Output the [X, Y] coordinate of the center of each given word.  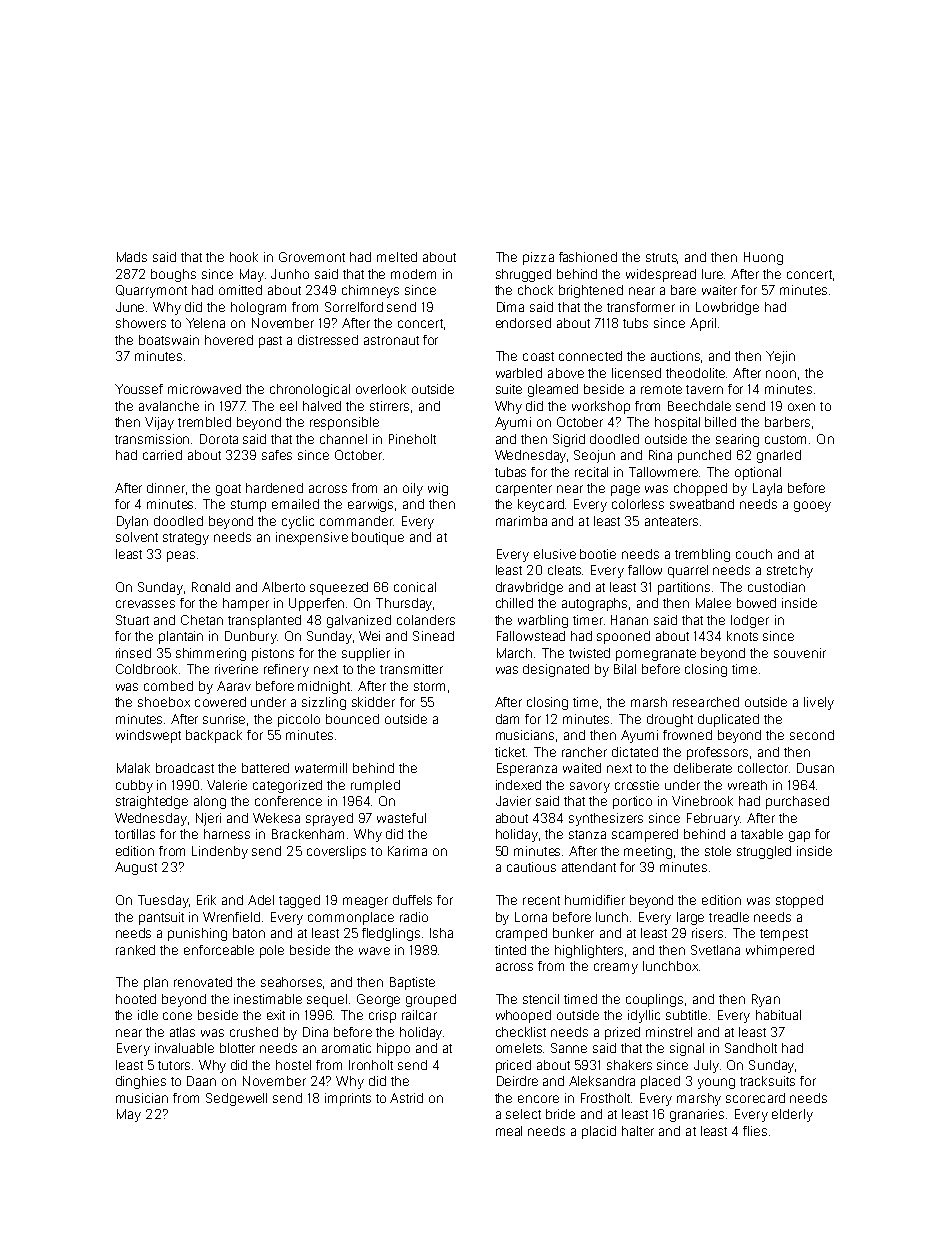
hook [244, 257]
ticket [510, 752]
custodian [776, 587]
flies [755, 1131]
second [812, 735]
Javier [513, 801]
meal [509, 1131]
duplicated [728, 720]
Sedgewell [236, 1099]
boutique [378, 538]
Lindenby [220, 852]
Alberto [283, 587]
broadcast [185, 768]
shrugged [523, 275]
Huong [763, 258]
